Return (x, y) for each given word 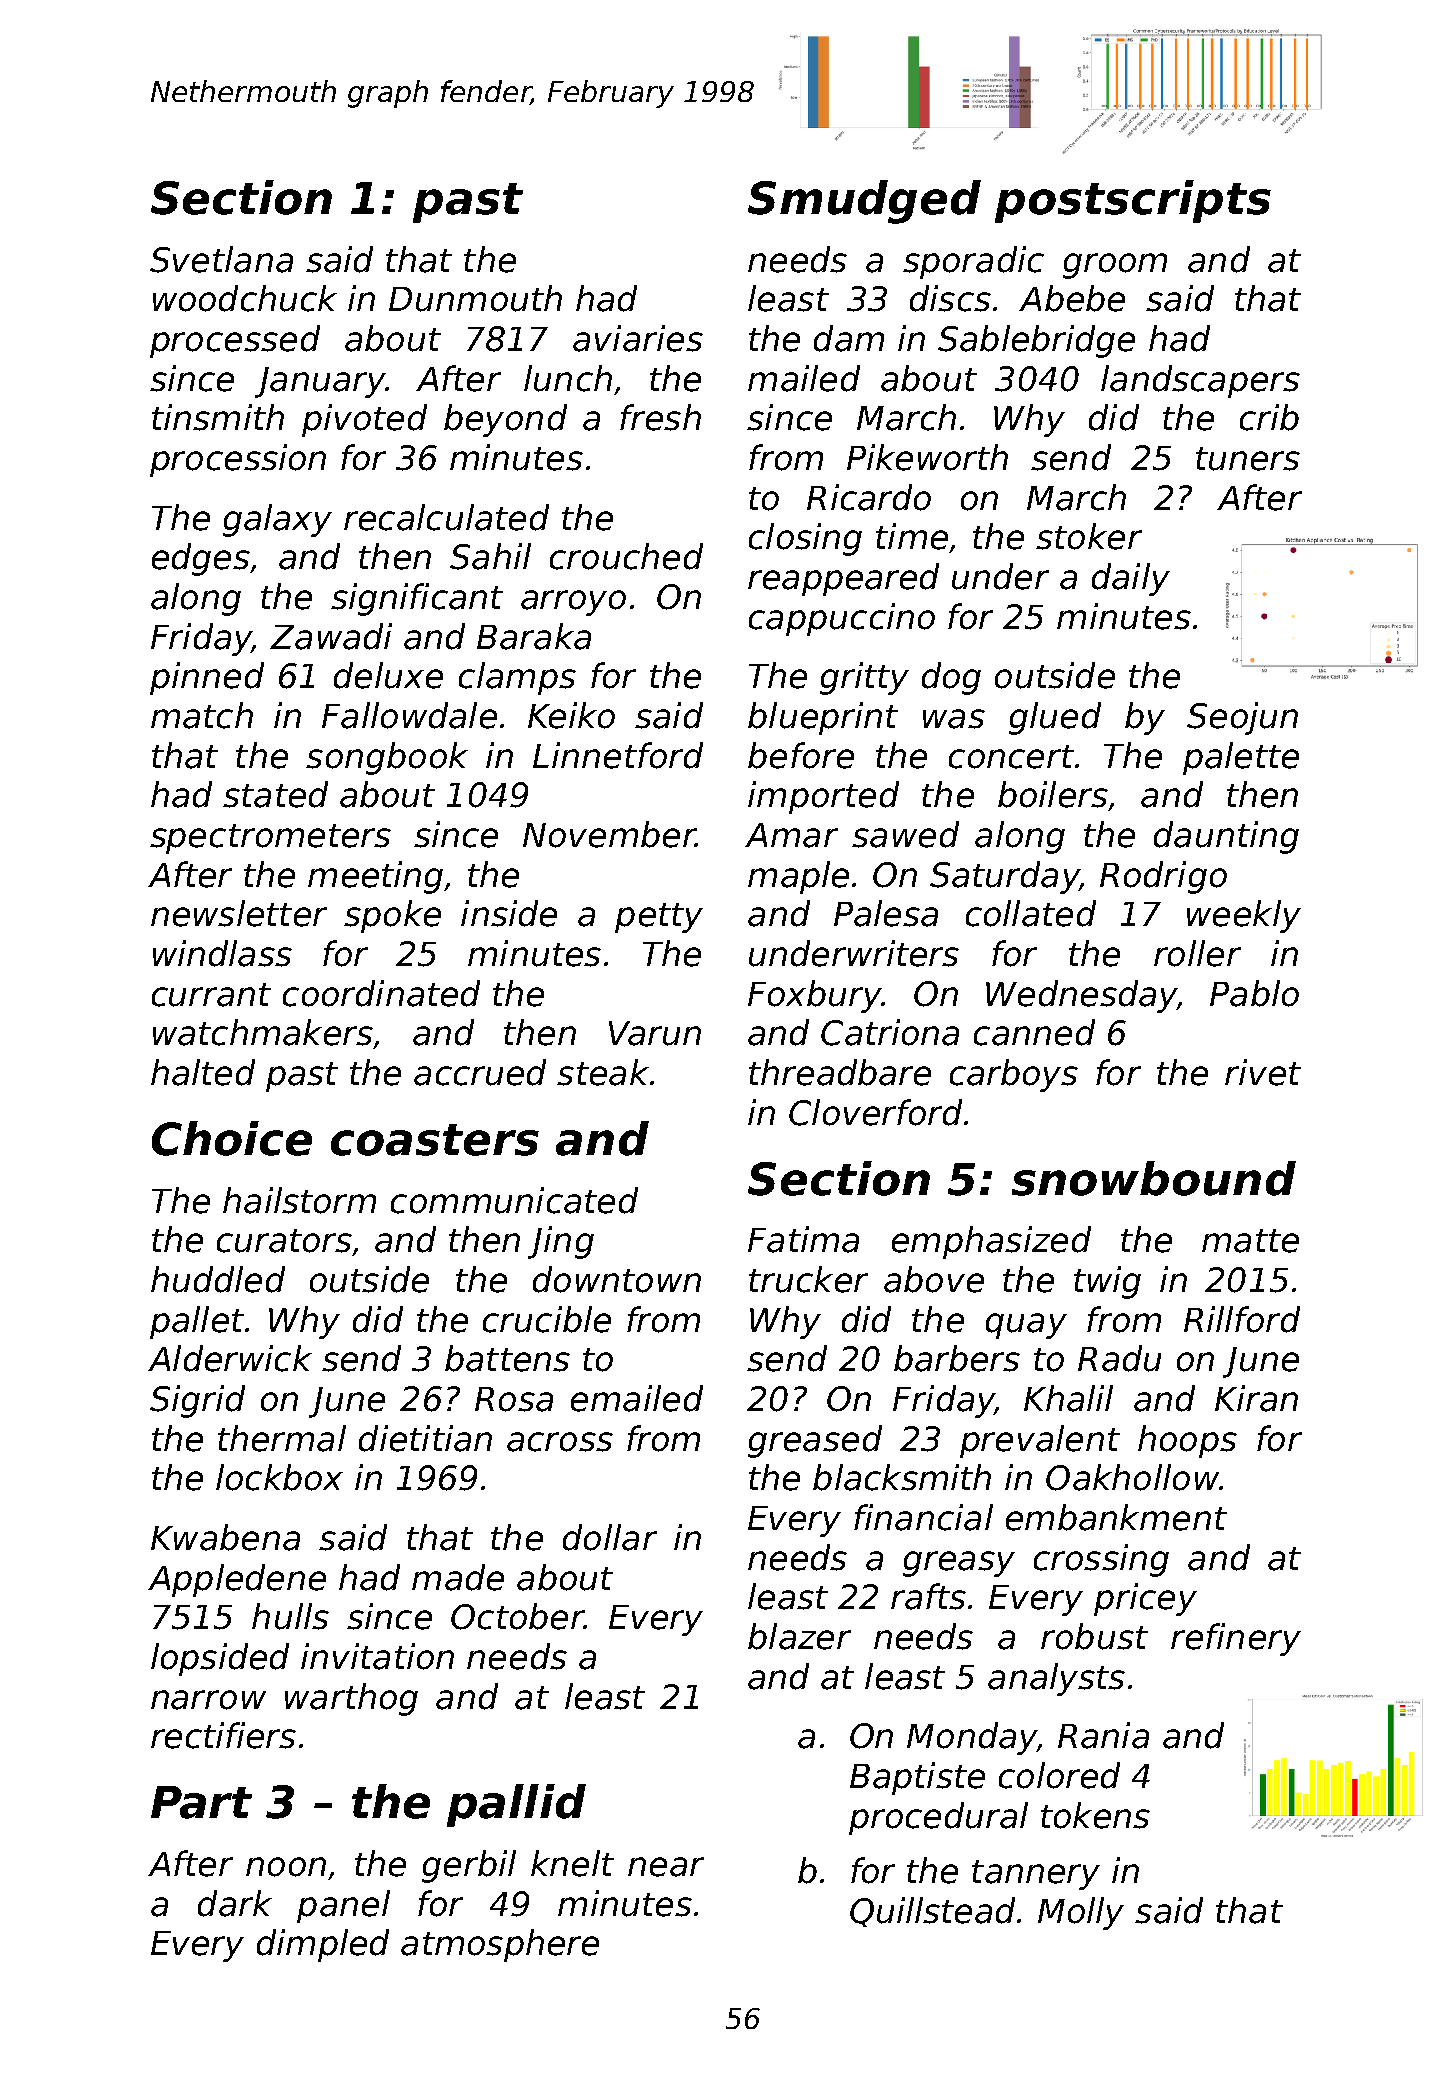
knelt (572, 1863)
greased (815, 1441)
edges (201, 559)
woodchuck (245, 298)
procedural (938, 1818)
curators (284, 1241)
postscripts (1133, 201)
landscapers (1200, 381)
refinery (1236, 1639)
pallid (516, 1805)
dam (849, 338)
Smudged (864, 202)
